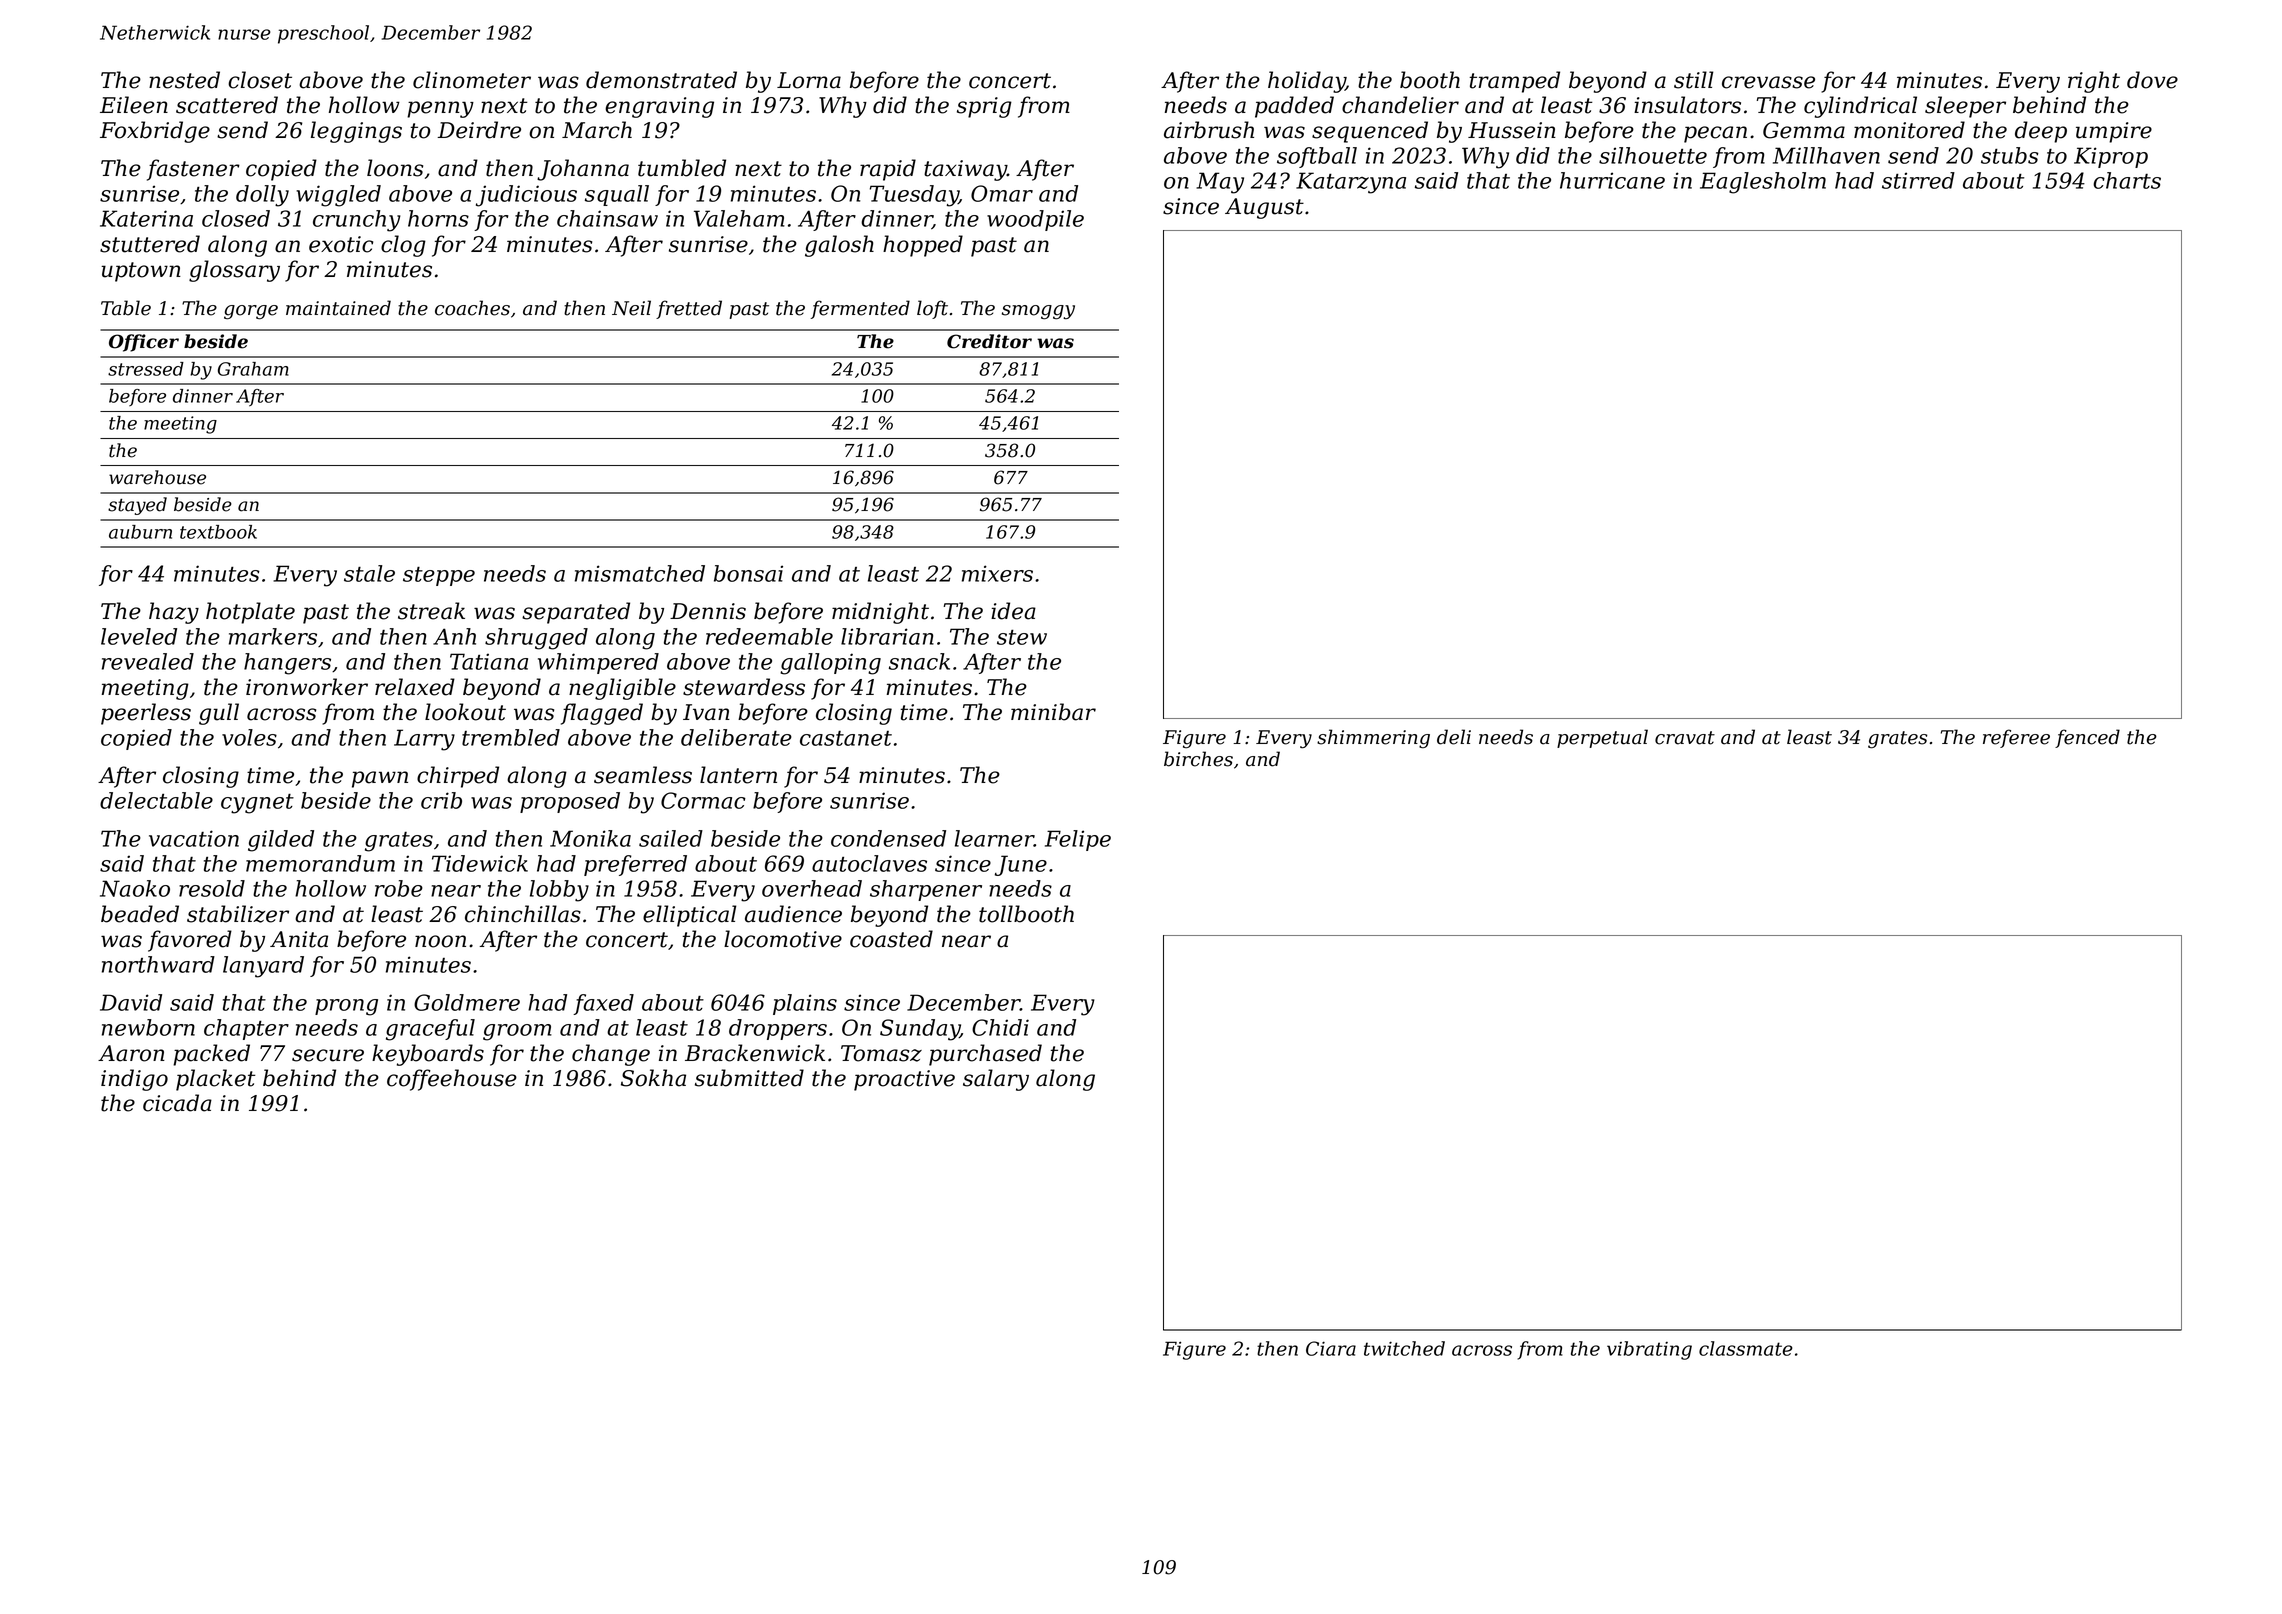 The height and width of the screenshot is (1614, 2282). What do you see at coordinates (1198, 759) in the screenshot?
I see `birches` at bounding box center [1198, 759].
